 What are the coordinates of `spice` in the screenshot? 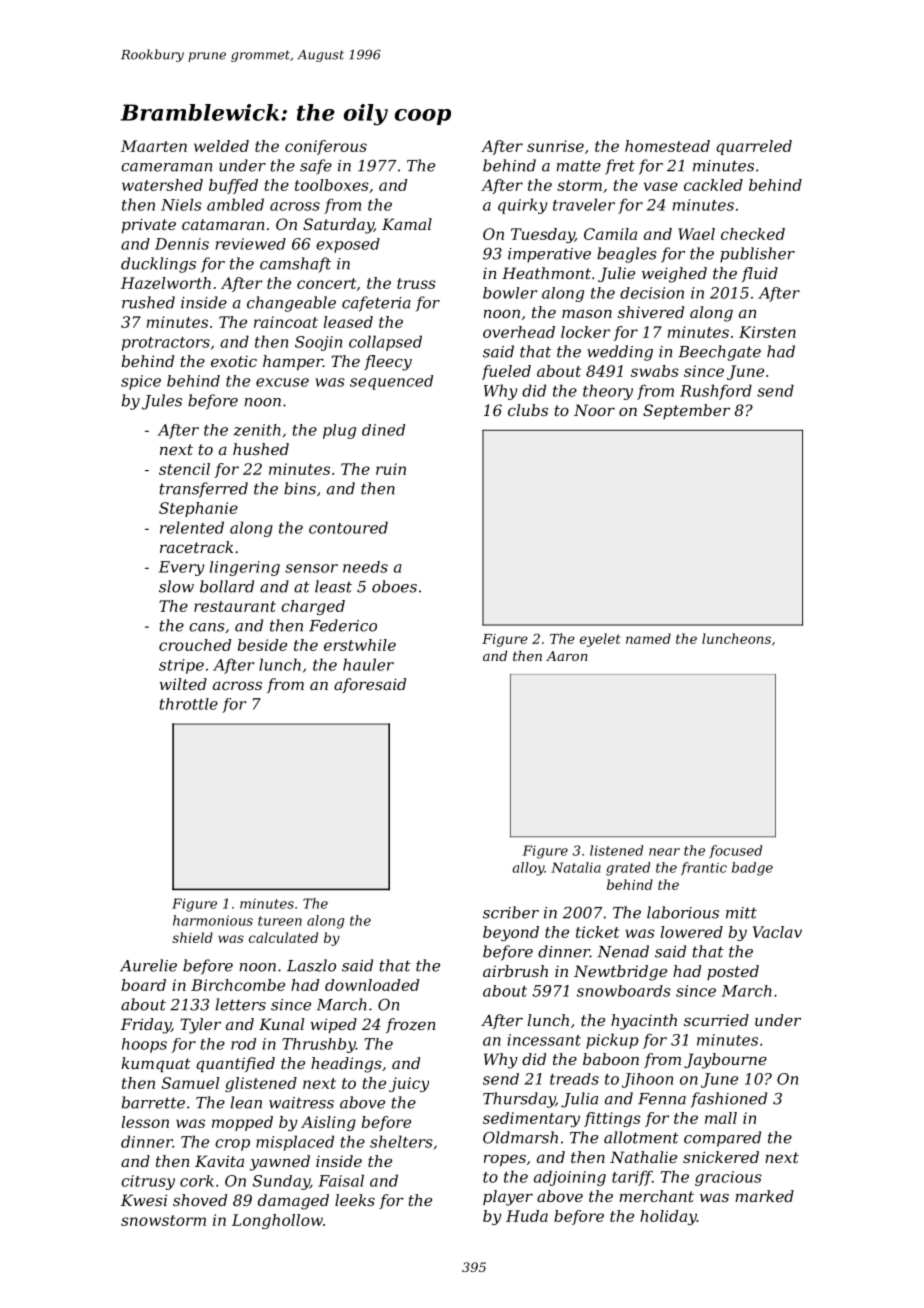 It's located at (141, 382).
